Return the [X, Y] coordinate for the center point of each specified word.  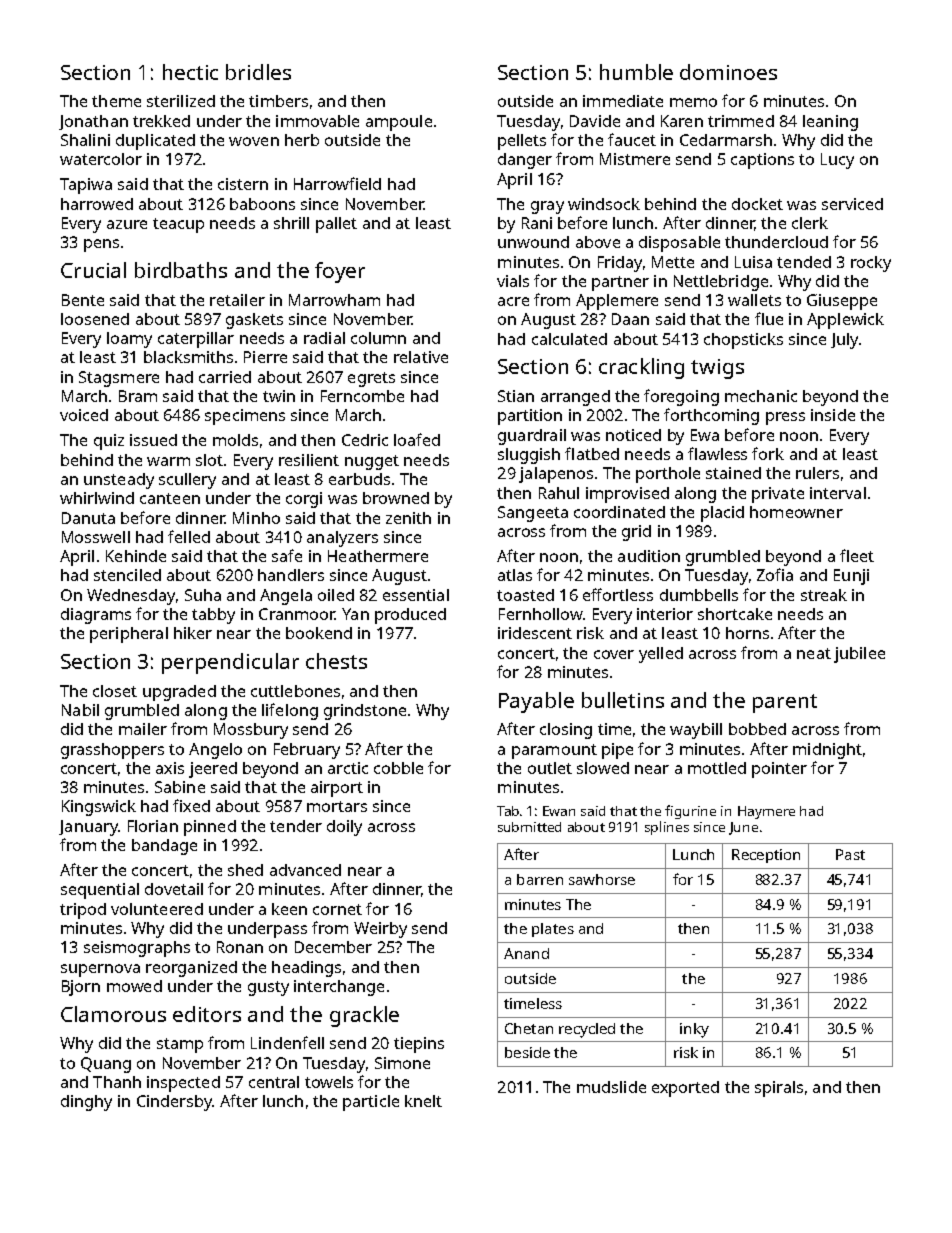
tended [804, 262]
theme [116, 101]
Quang [106, 1065]
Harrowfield [337, 183]
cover [614, 654]
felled [189, 536]
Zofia [775, 574]
